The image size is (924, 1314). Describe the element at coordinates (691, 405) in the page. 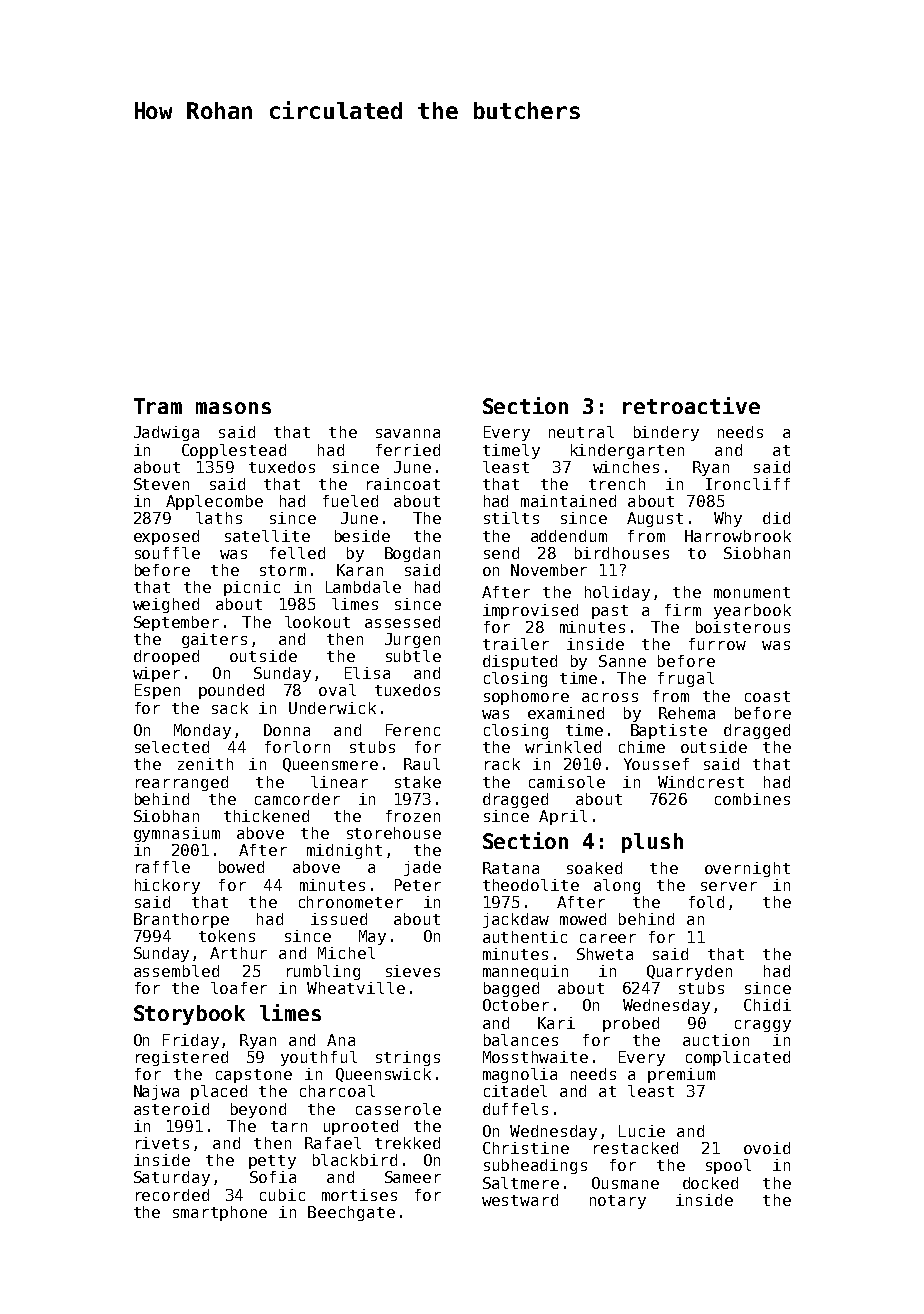

I see `retroactive` at that location.
